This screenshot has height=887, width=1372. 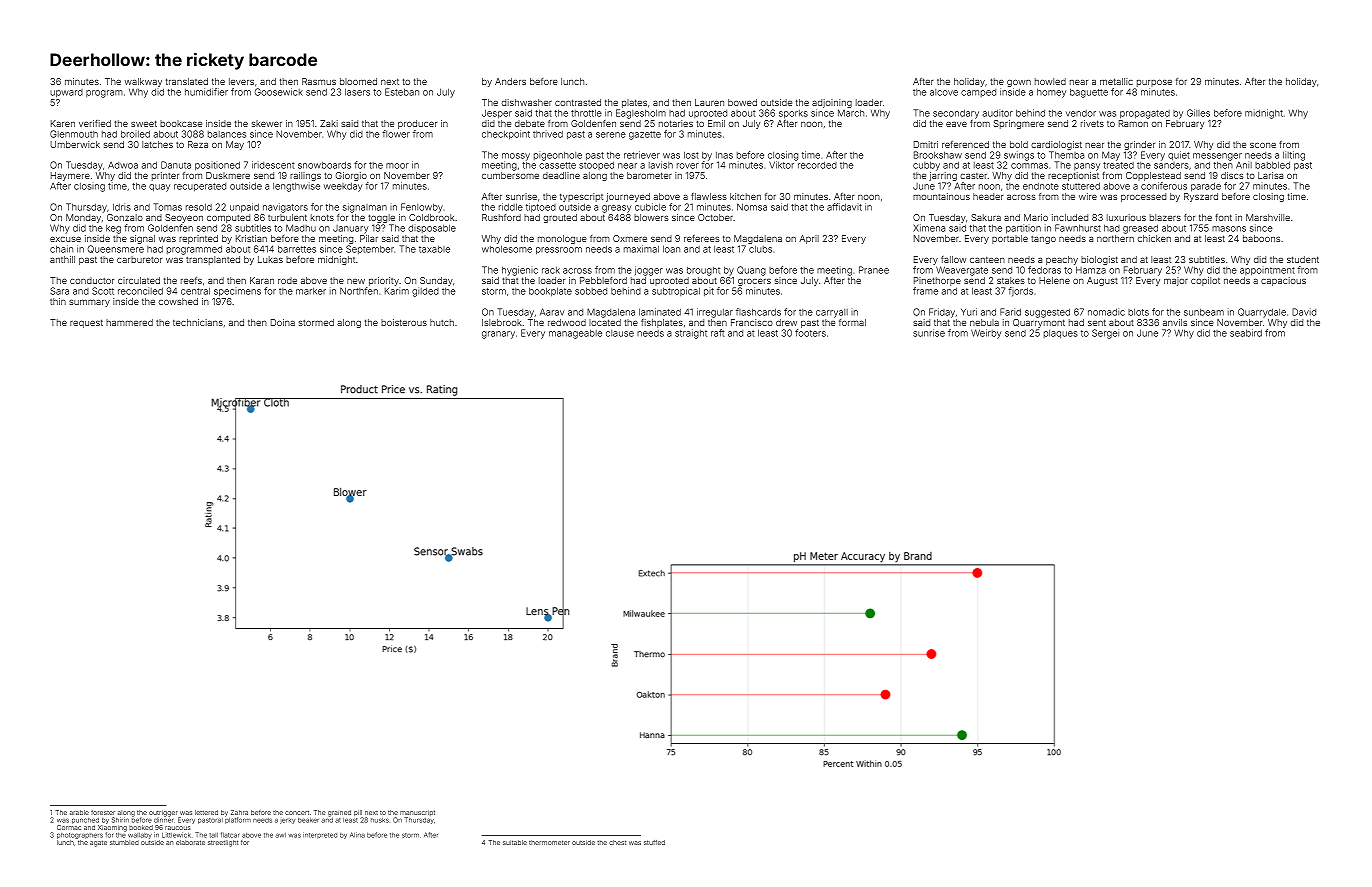 I want to click on referenced, so click(x=965, y=144).
